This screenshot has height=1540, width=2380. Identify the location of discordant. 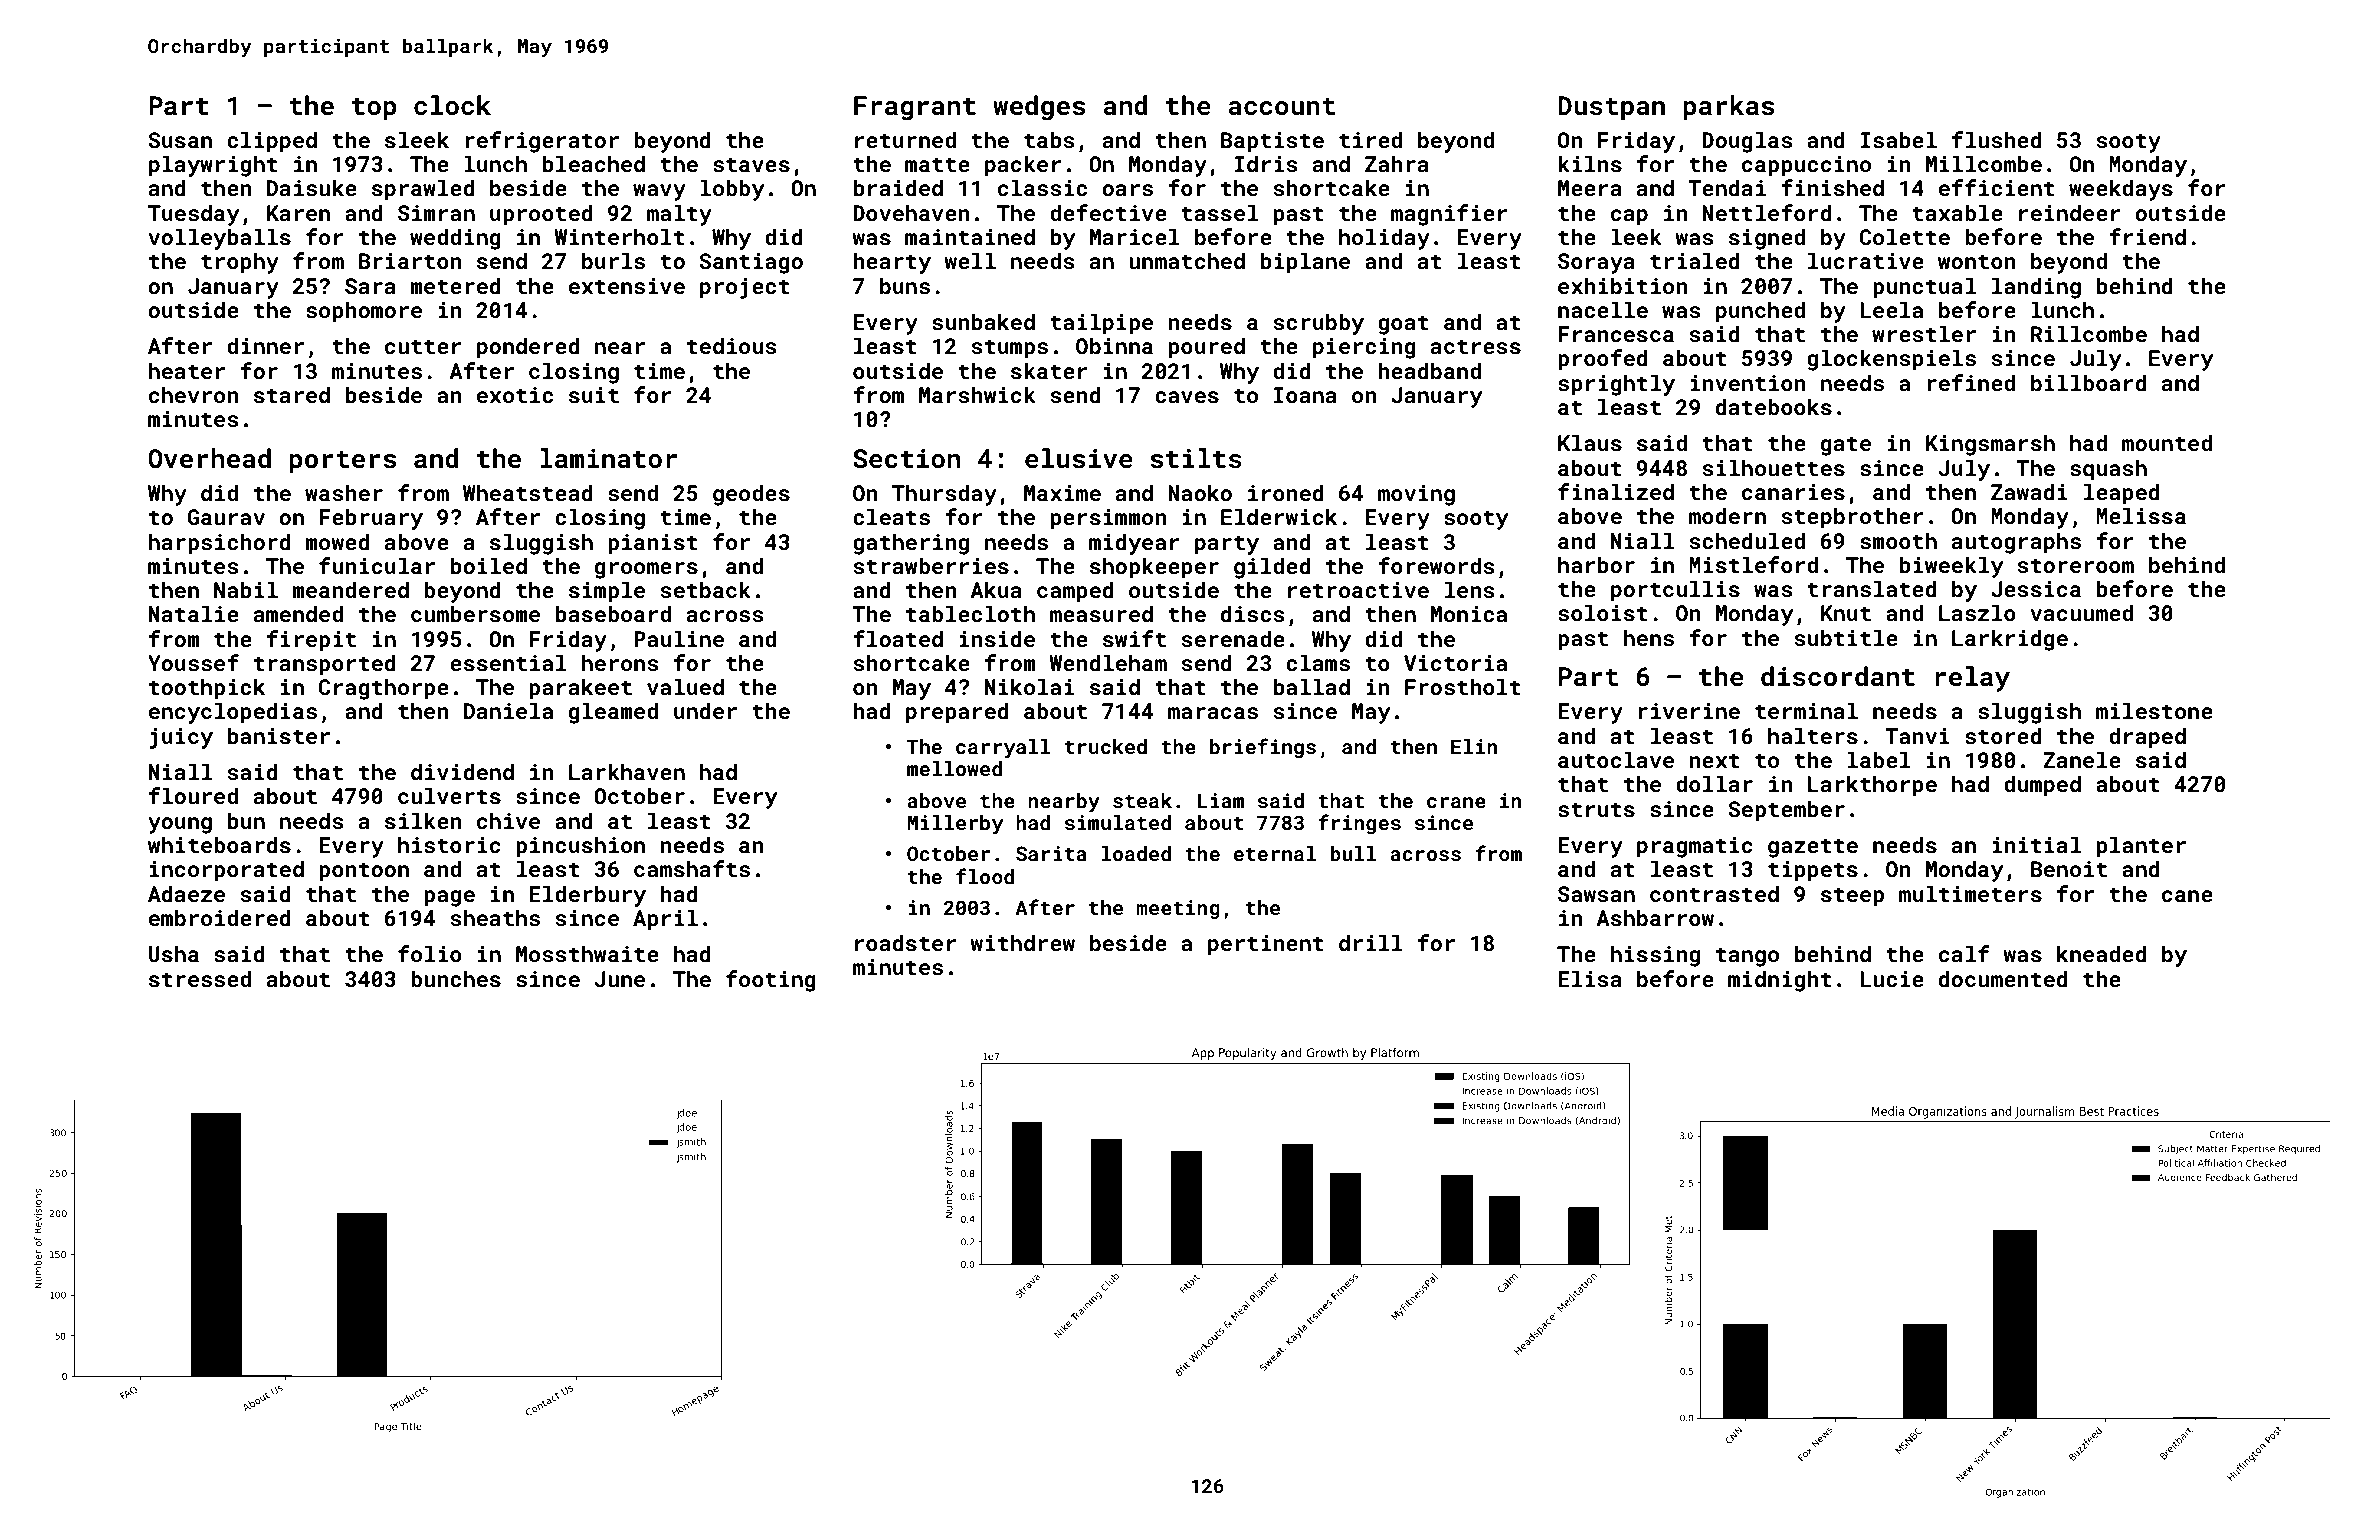
(1838, 676).
